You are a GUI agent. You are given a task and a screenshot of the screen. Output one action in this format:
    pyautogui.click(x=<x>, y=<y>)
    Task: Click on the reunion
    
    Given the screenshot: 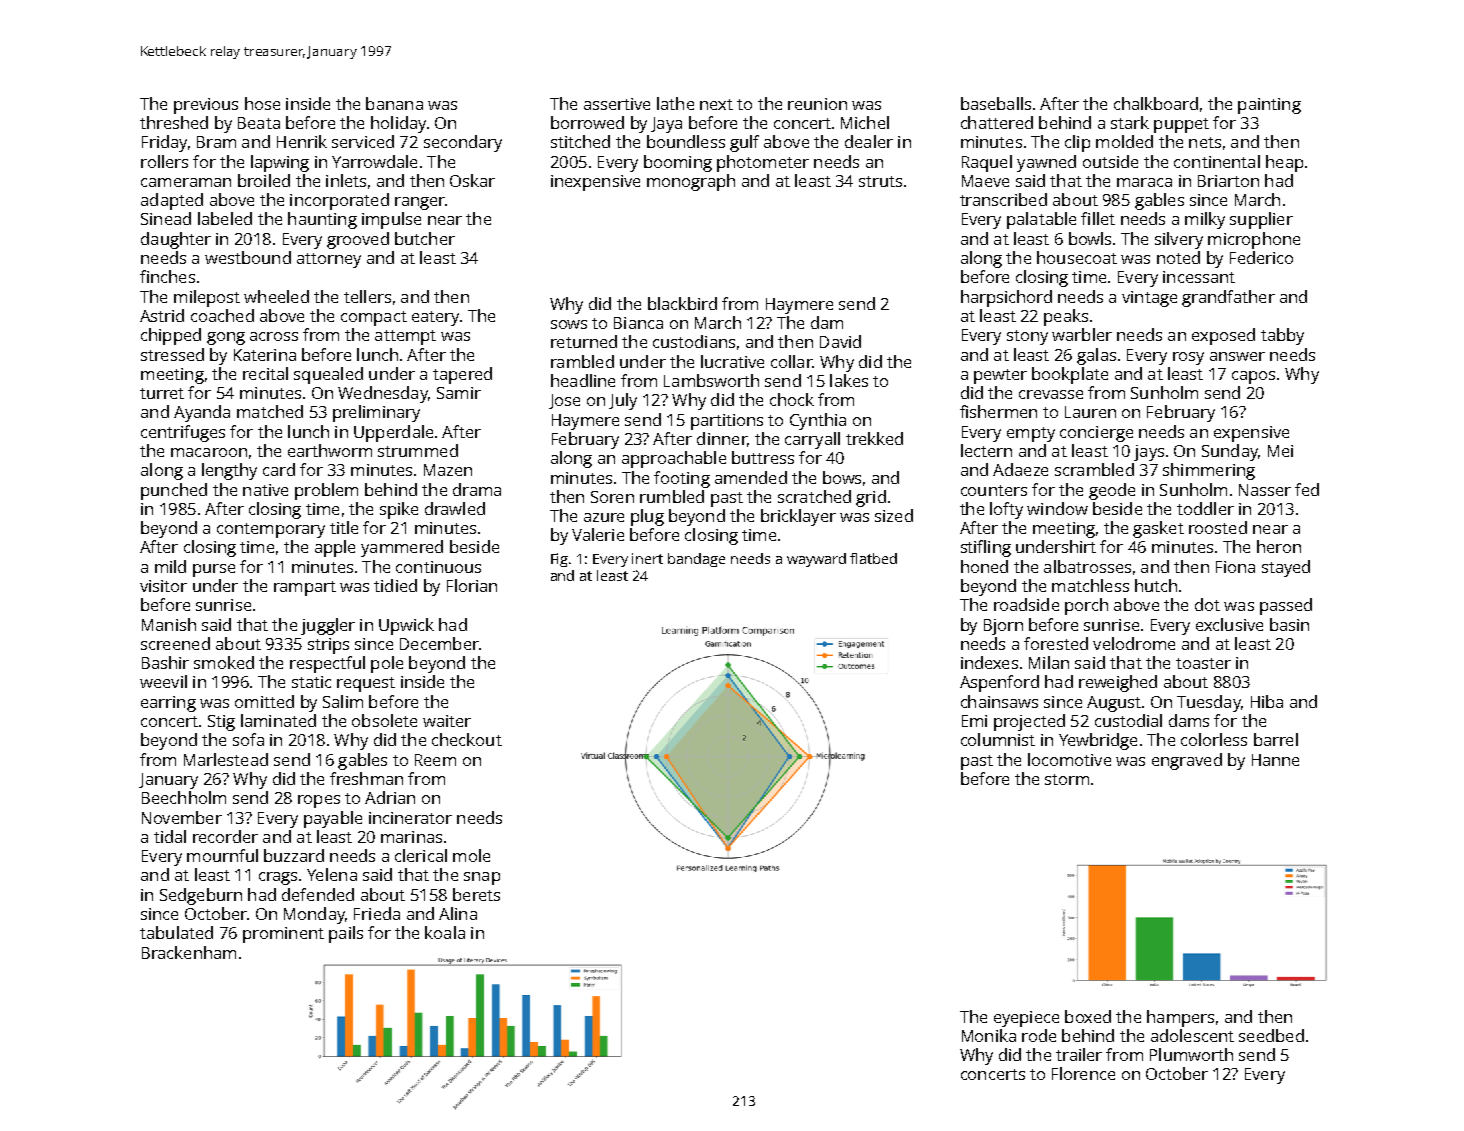 What is the action you would take?
    pyautogui.click(x=817, y=104)
